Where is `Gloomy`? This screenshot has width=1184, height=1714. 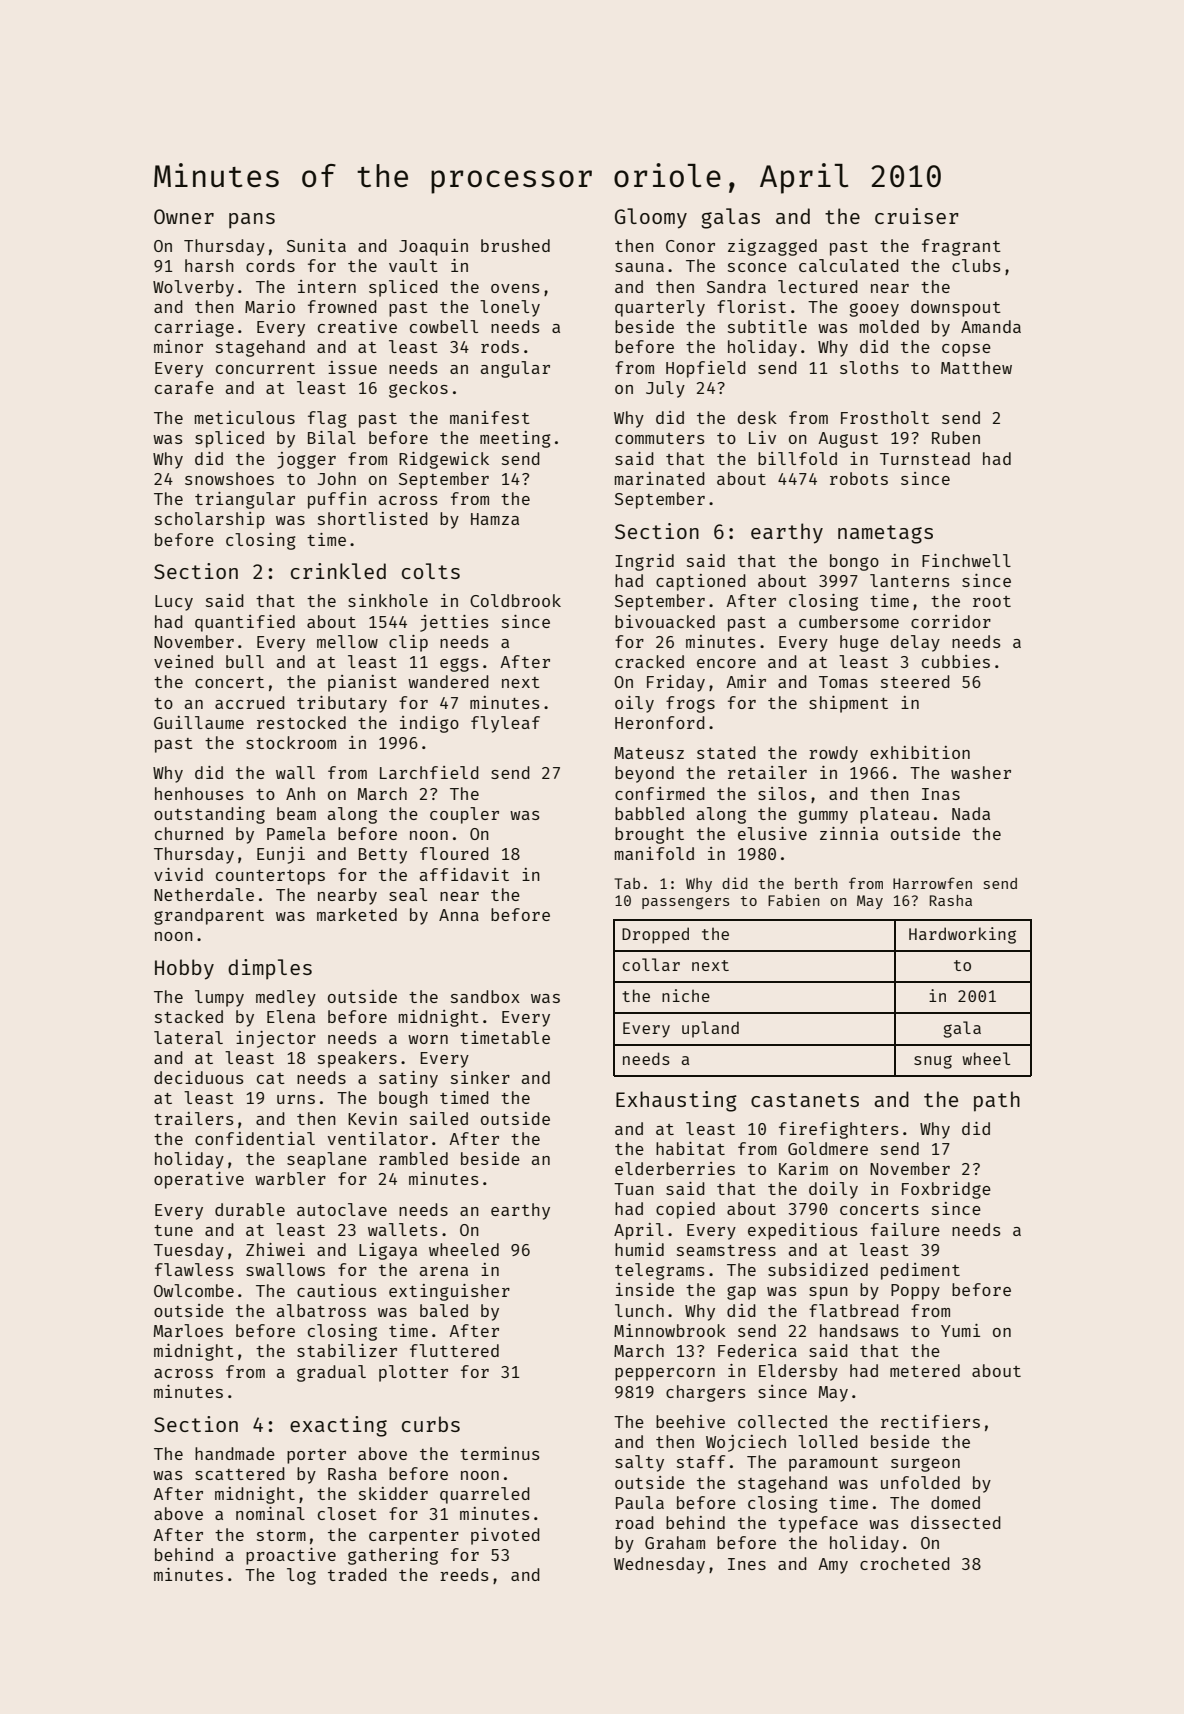
Gloomy is located at coordinates (651, 218).
